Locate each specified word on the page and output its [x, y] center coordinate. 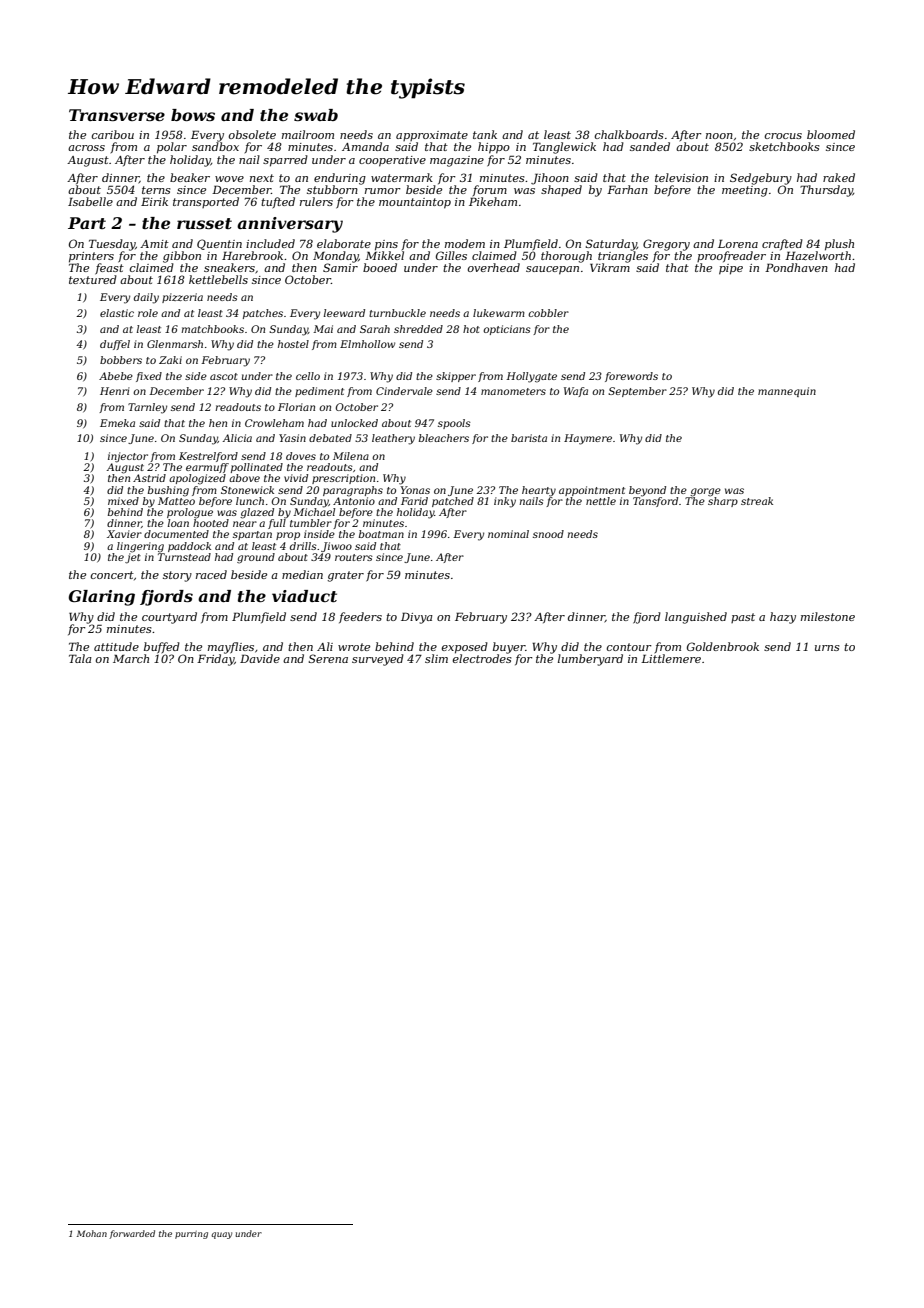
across [86, 148]
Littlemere [671, 658]
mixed [123, 501]
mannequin [787, 392]
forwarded [132, 1234]
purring [191, 1235]
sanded [650, 146]
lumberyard [590, 660]
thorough [566, 257]
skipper [456, 377]
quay [221, 1235]
